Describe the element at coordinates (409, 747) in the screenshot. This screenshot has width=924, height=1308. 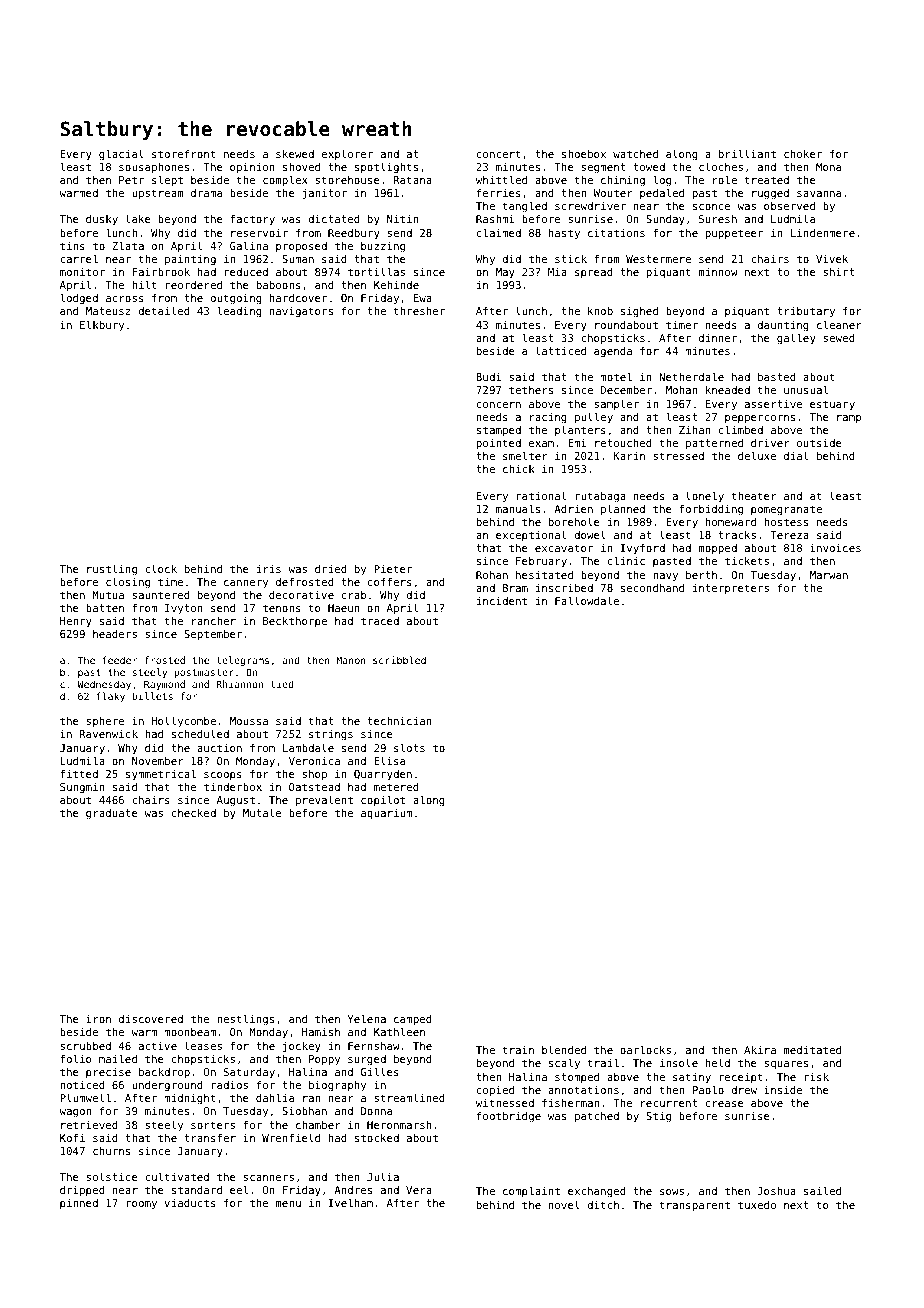
I see `slots` at that location.
